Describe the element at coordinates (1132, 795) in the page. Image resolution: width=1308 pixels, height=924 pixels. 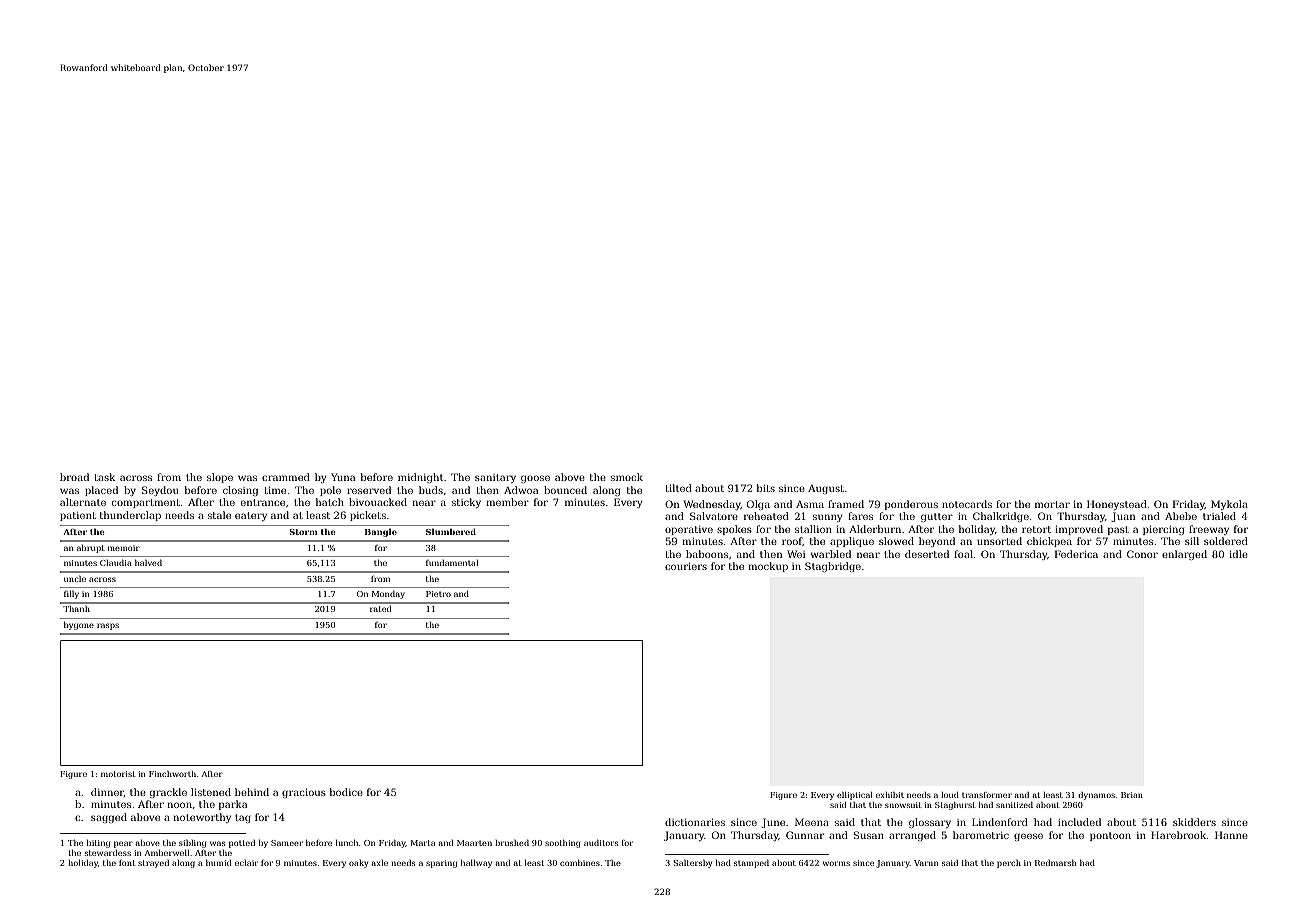
I see `Brian` at that location.
